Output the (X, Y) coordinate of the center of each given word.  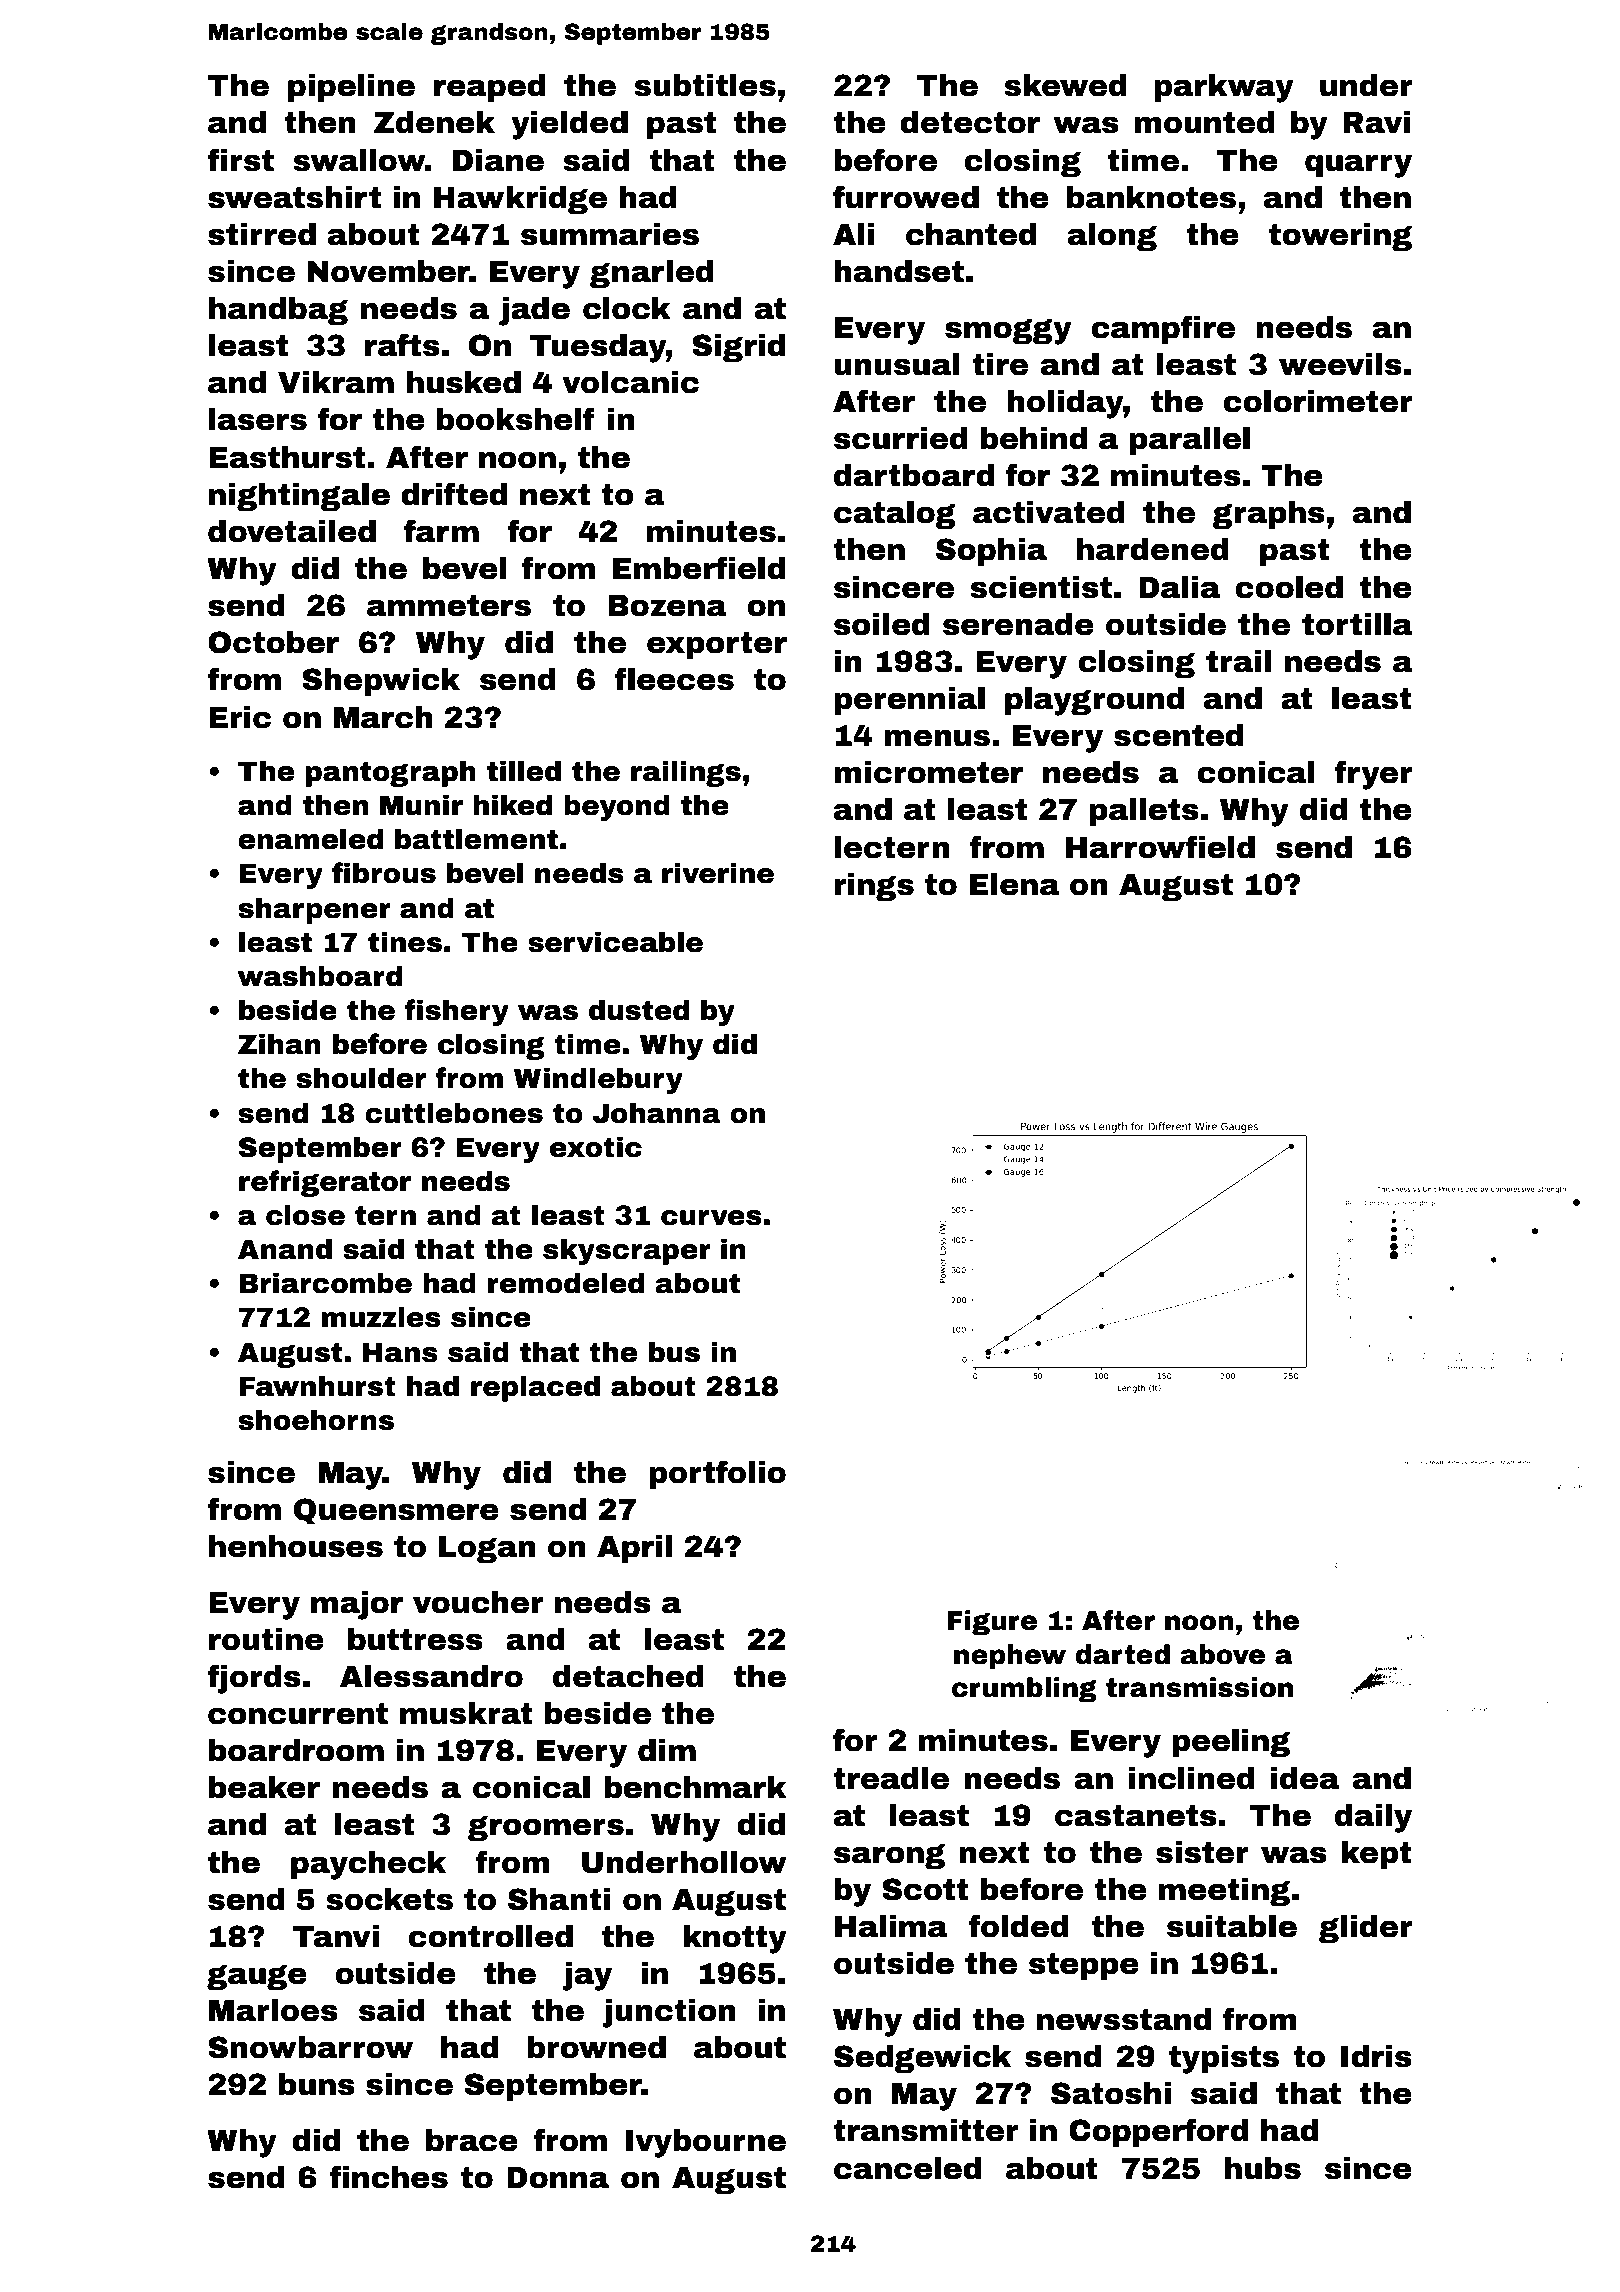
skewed (1065, 85)
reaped (489, 88)
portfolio (717, 1474)
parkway (1224, 88)
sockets (389, 1899)
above (1222, 1654)
